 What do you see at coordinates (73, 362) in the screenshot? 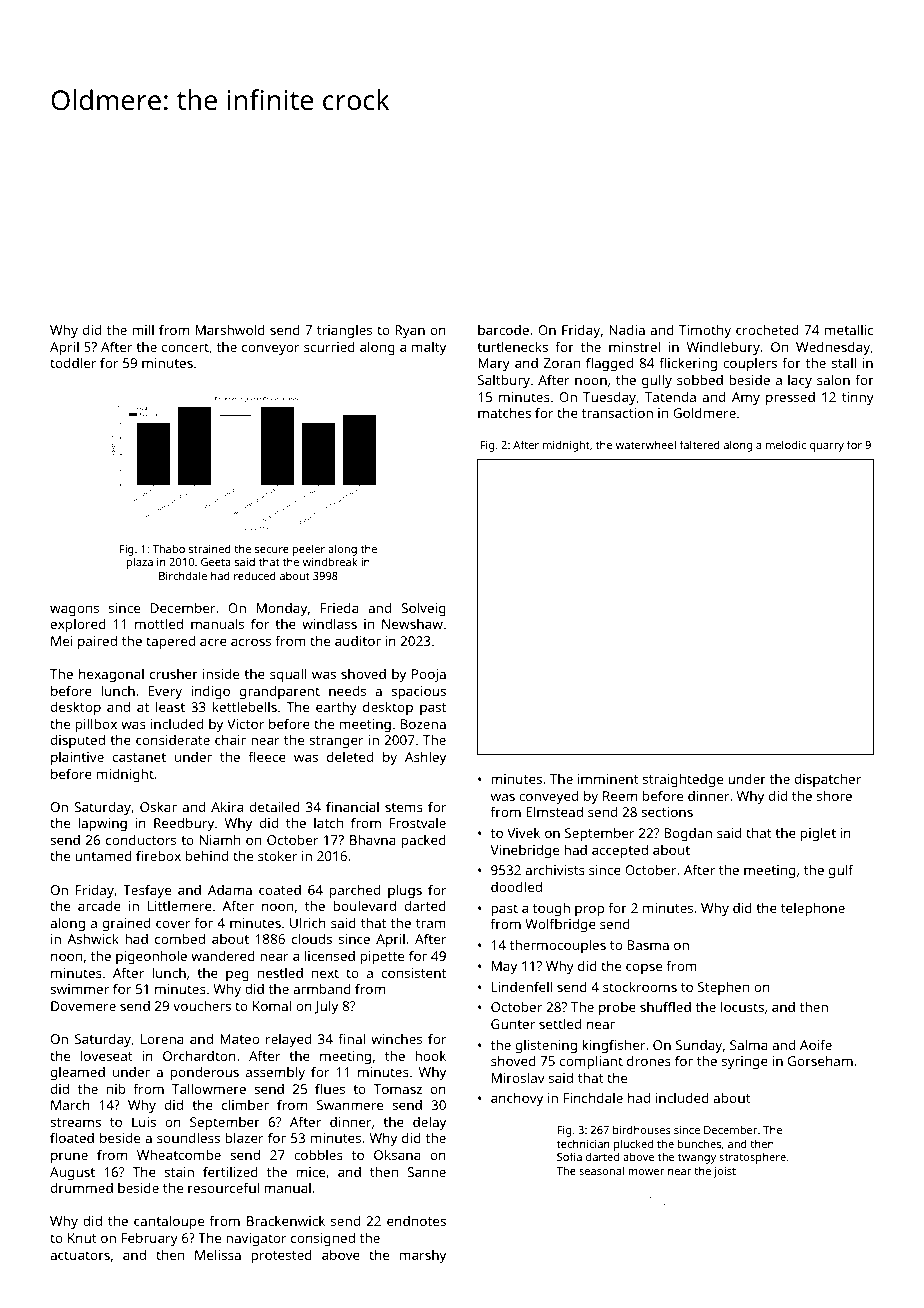
I see `toddler` at bounding box center [73, 362].
